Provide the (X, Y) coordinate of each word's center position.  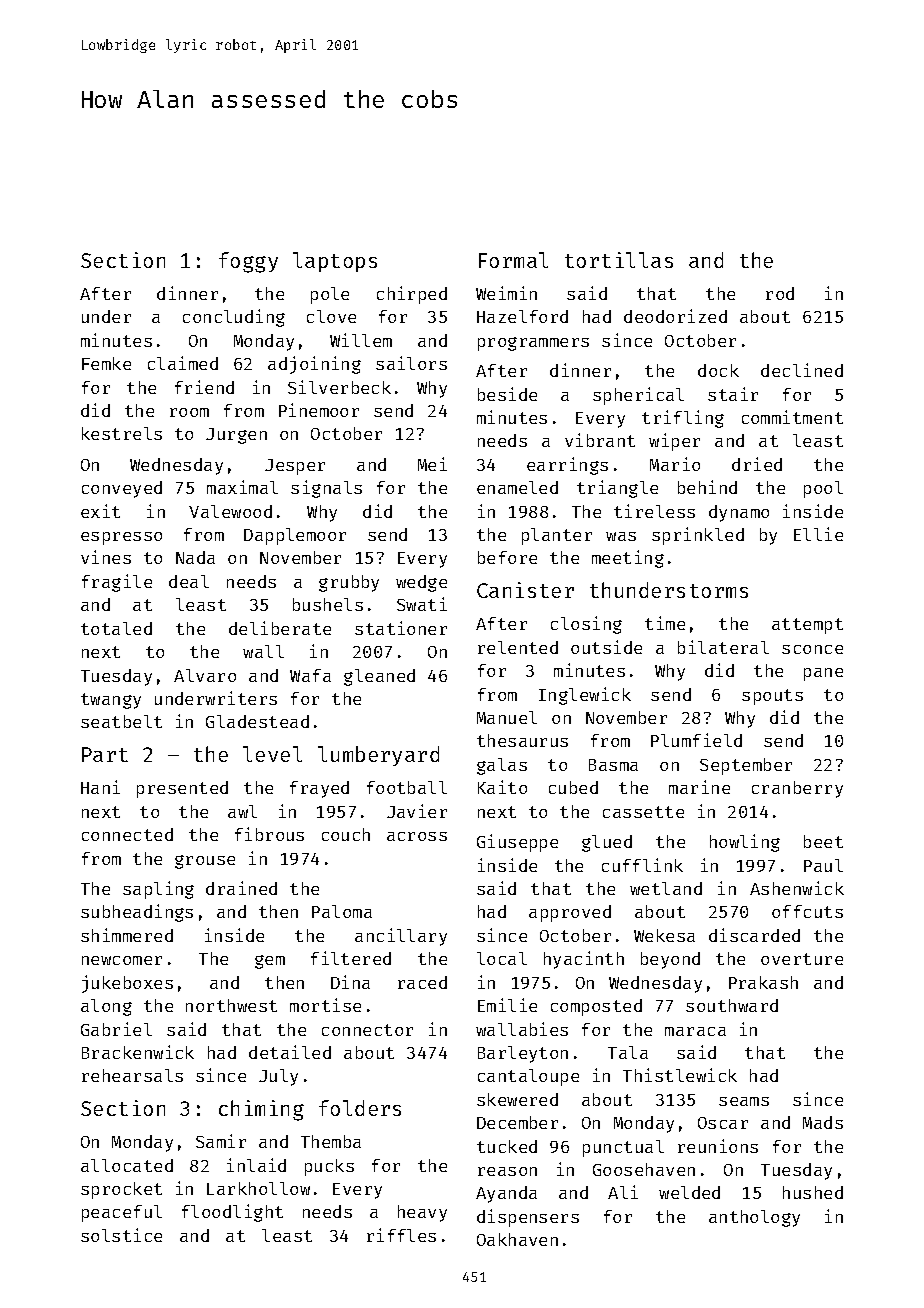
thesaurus (522, 740)
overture (802, 959)
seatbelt (121, 721)
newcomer (122, 960)
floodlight (232, 1213)
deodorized (675, 316)
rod (780, 293)
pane (823, 674)
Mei (432, 464)
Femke (106, 363)
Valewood (230, 511)
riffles (401, 1235)
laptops (335, 262)
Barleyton (523, 1054)
